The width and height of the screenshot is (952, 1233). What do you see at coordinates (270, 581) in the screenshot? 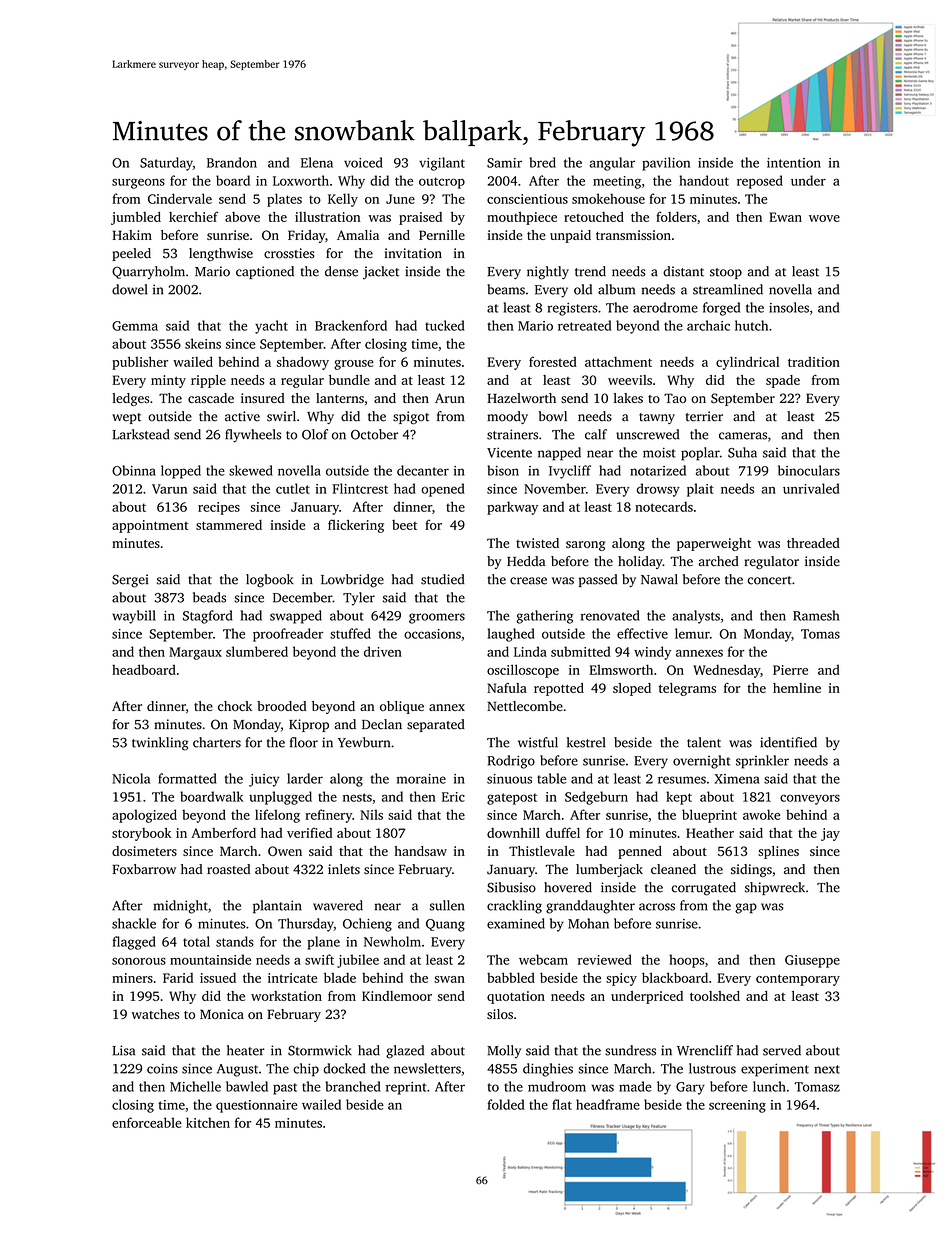
I see `logbook` at bounding box center [270, 581].
